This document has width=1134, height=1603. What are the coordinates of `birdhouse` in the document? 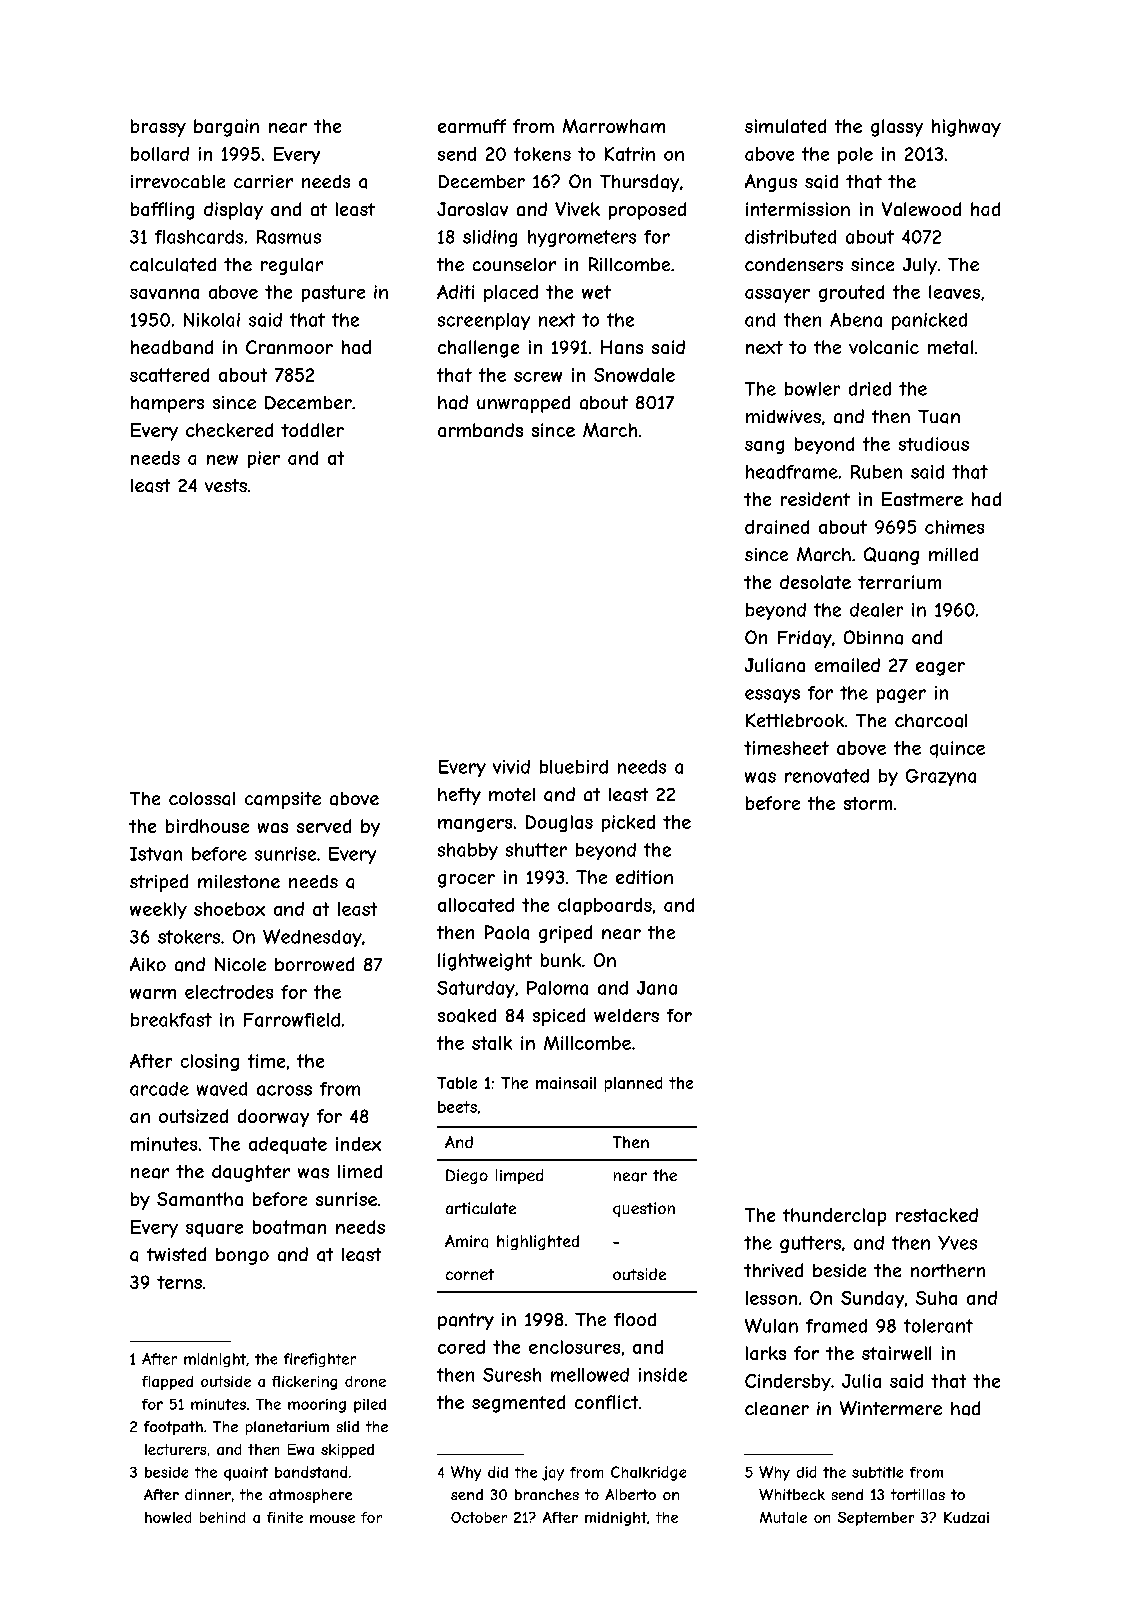 It's located at (207, 826).
